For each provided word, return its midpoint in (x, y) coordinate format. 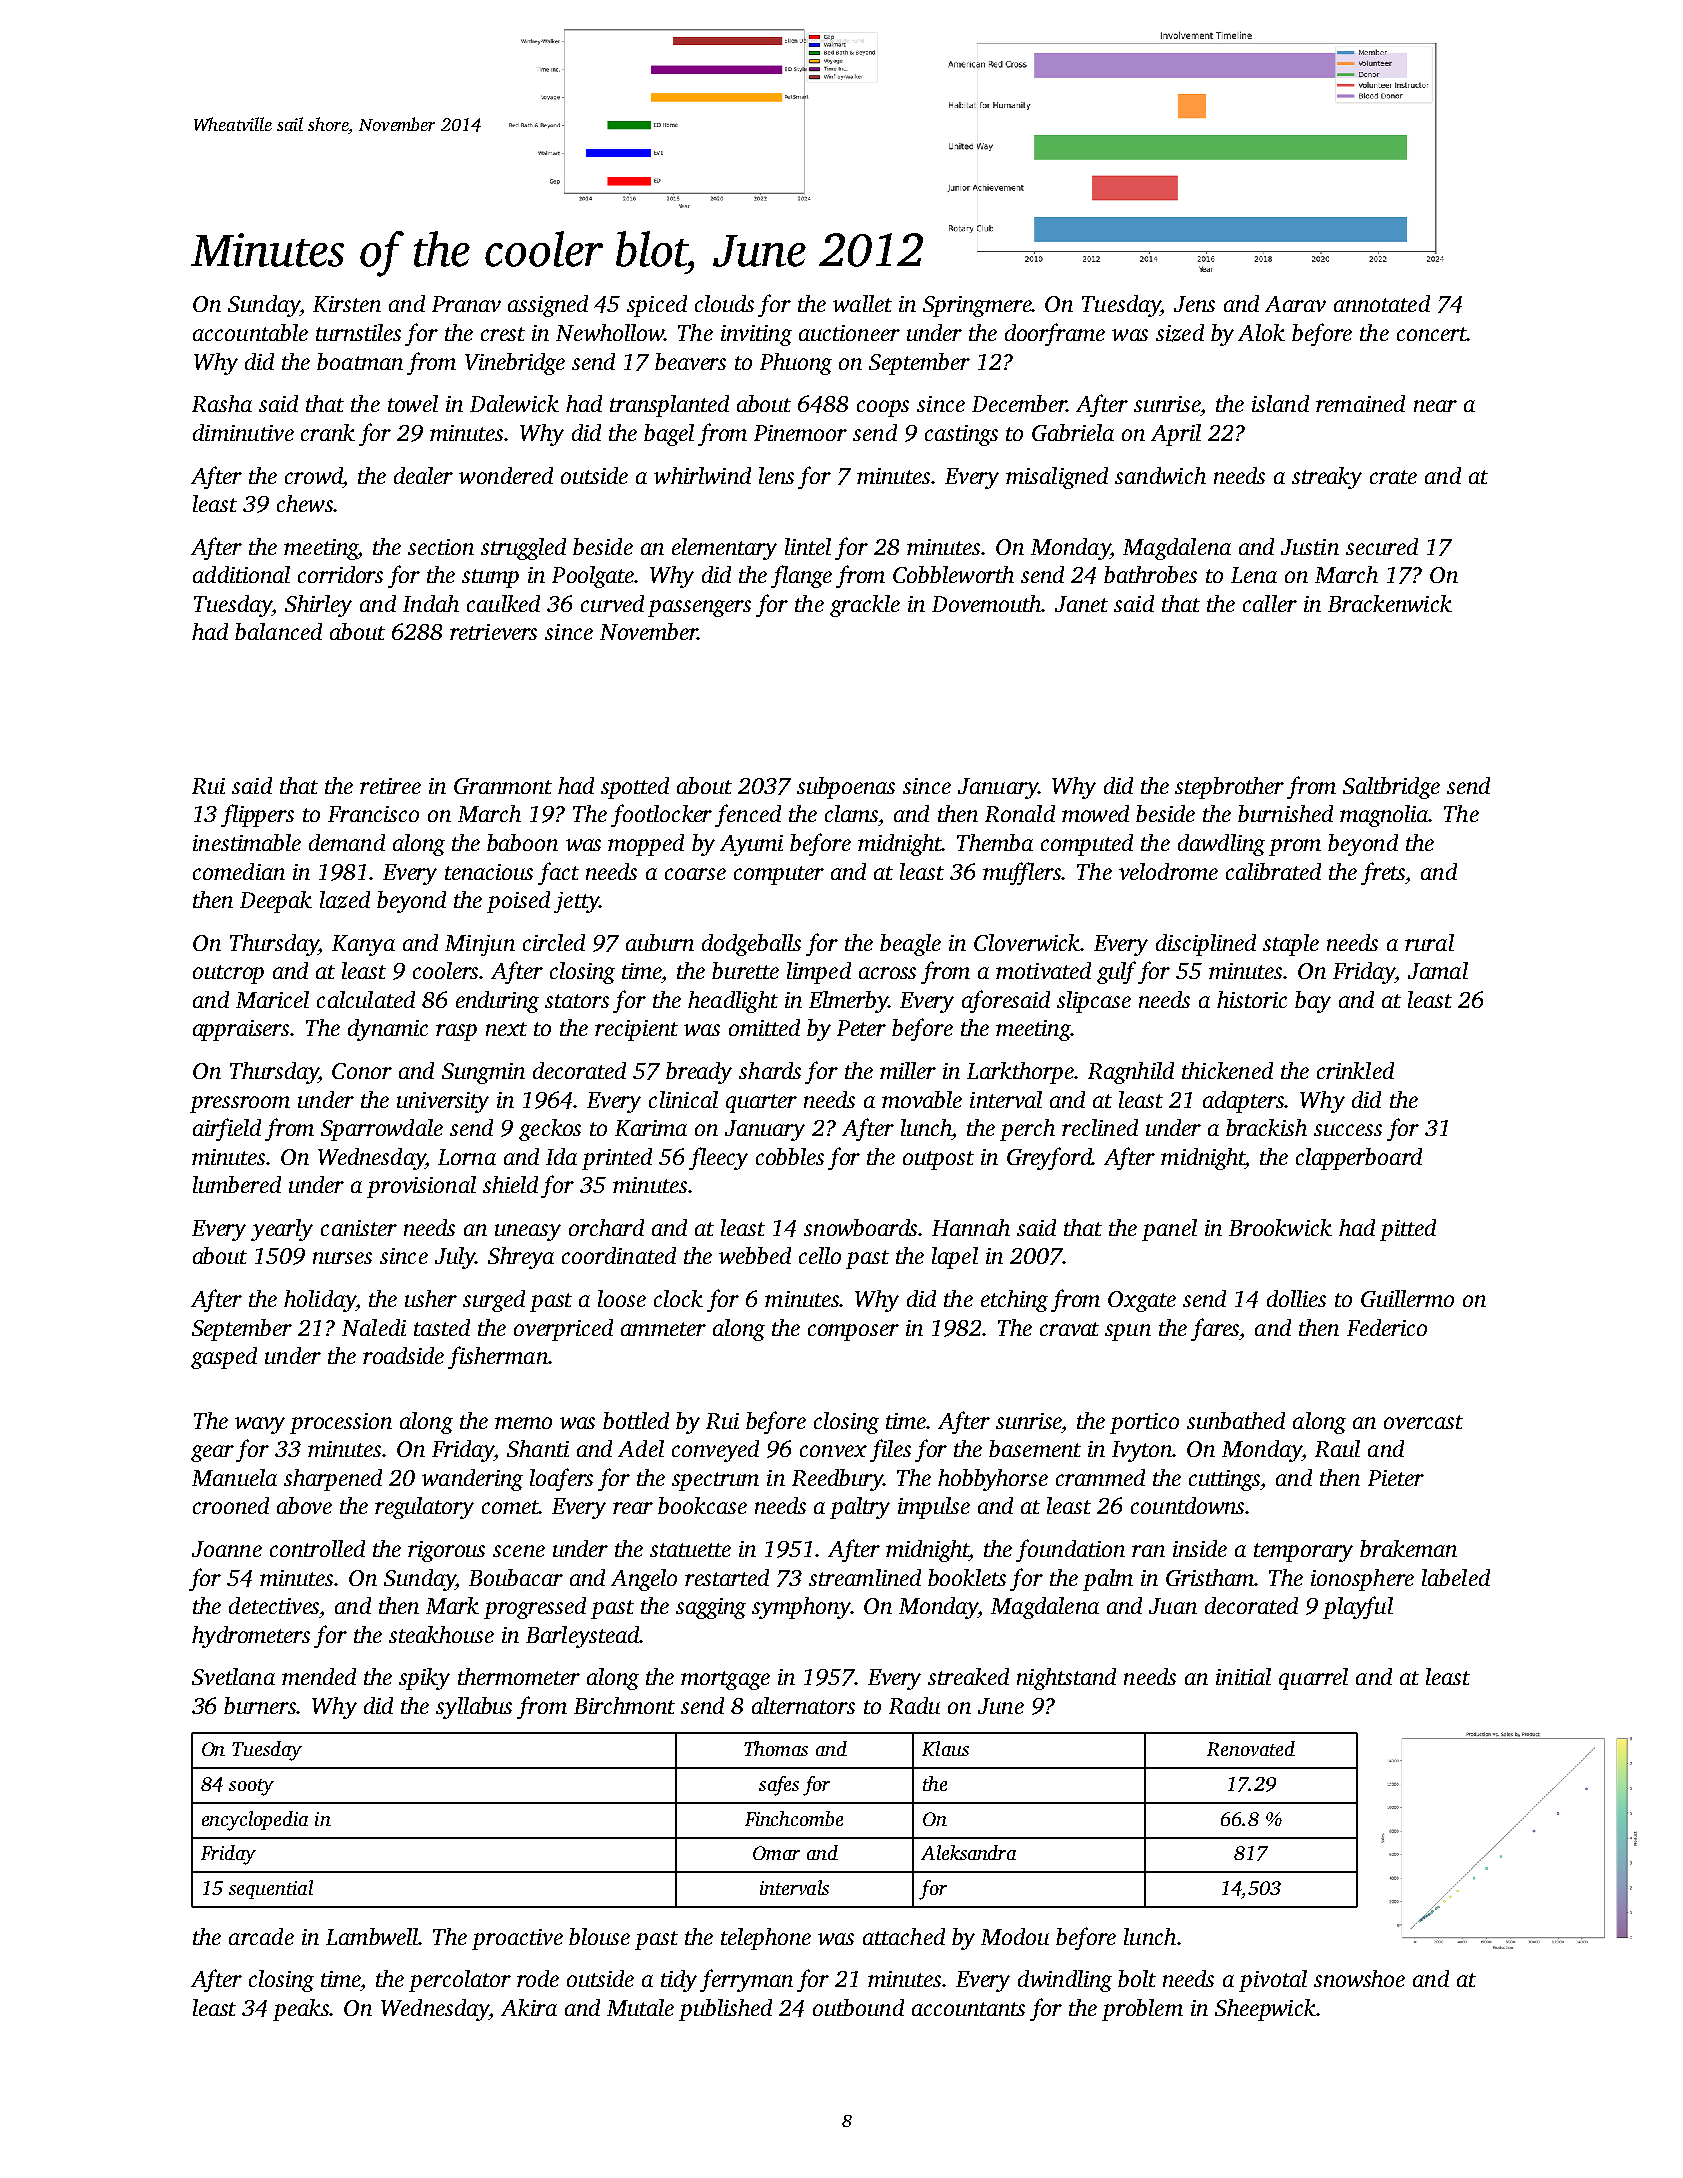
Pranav (466, 304)
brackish (1266, 1127)
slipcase (1094, 1002)
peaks (301, 2010)
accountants (968, 2009)
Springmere (977, 306)
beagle (910, 945)
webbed (755, 1255)
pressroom (240, 1104)
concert (1432, 334)
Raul (1337, 1448)
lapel (955, 1258)
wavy (260, 1425)
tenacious (489, 872)
